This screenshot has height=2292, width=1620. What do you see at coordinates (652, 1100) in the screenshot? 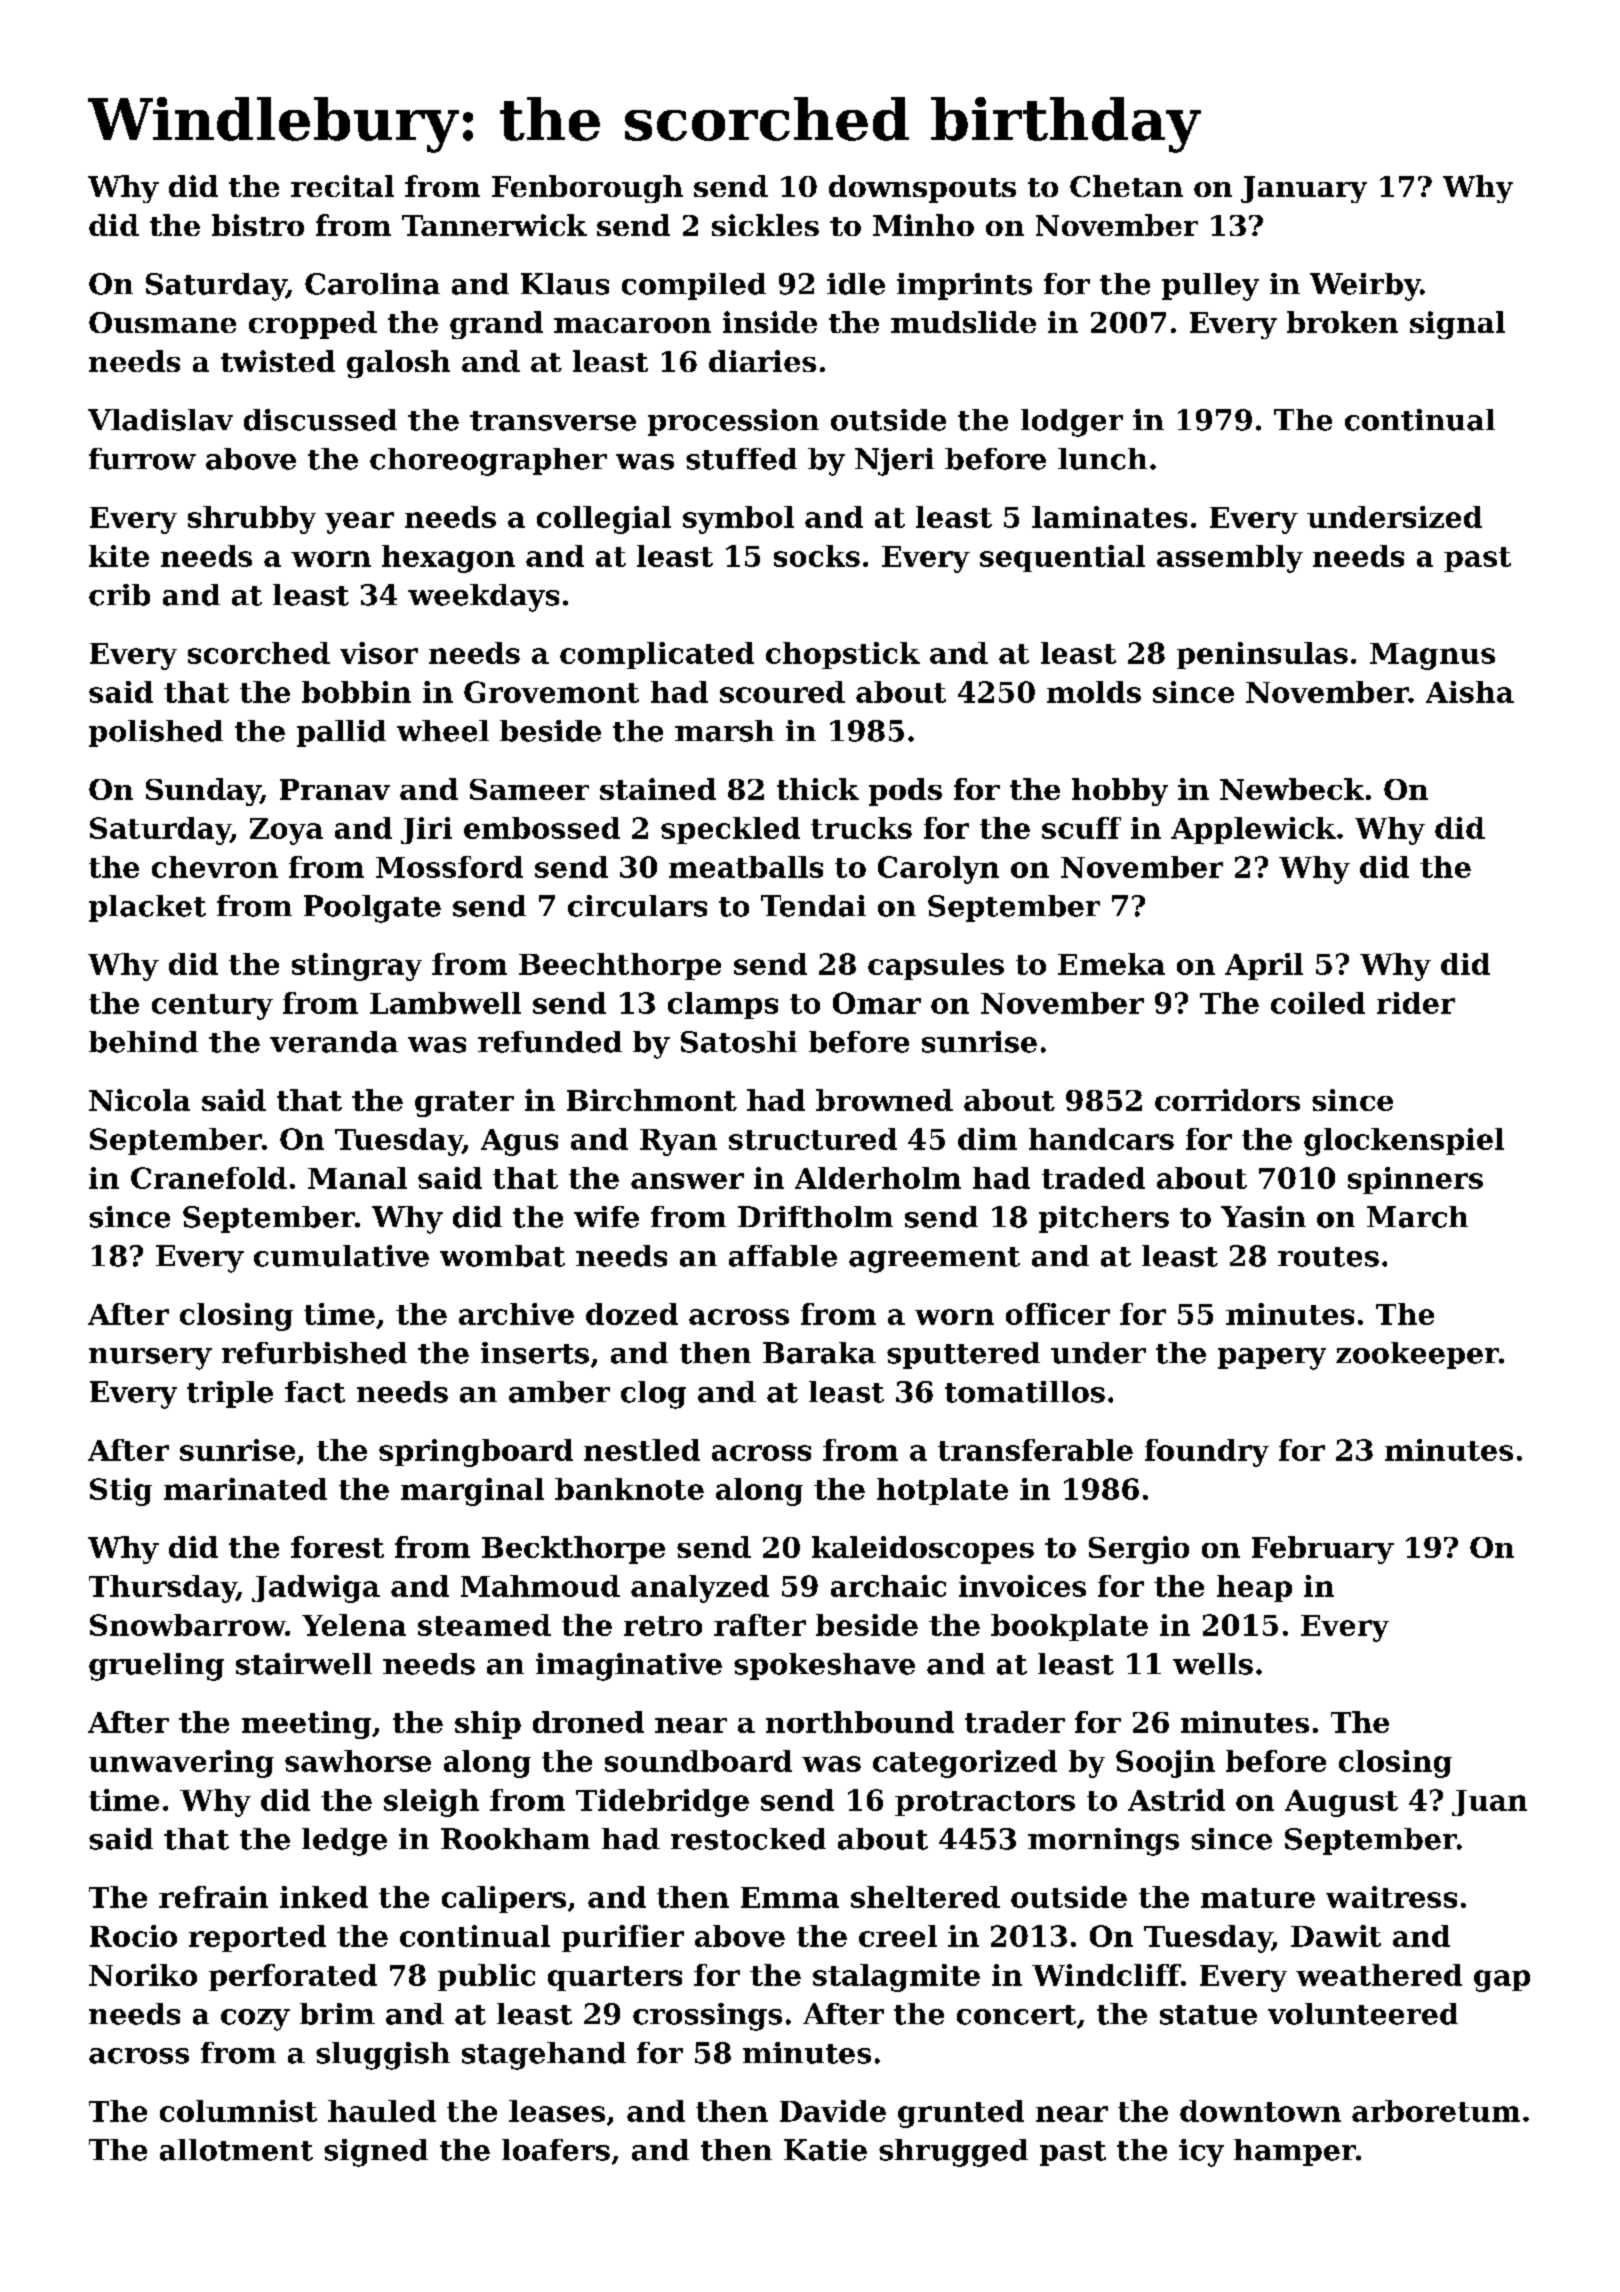
I see `Birchmont` at bounding box center [652, 1100].
